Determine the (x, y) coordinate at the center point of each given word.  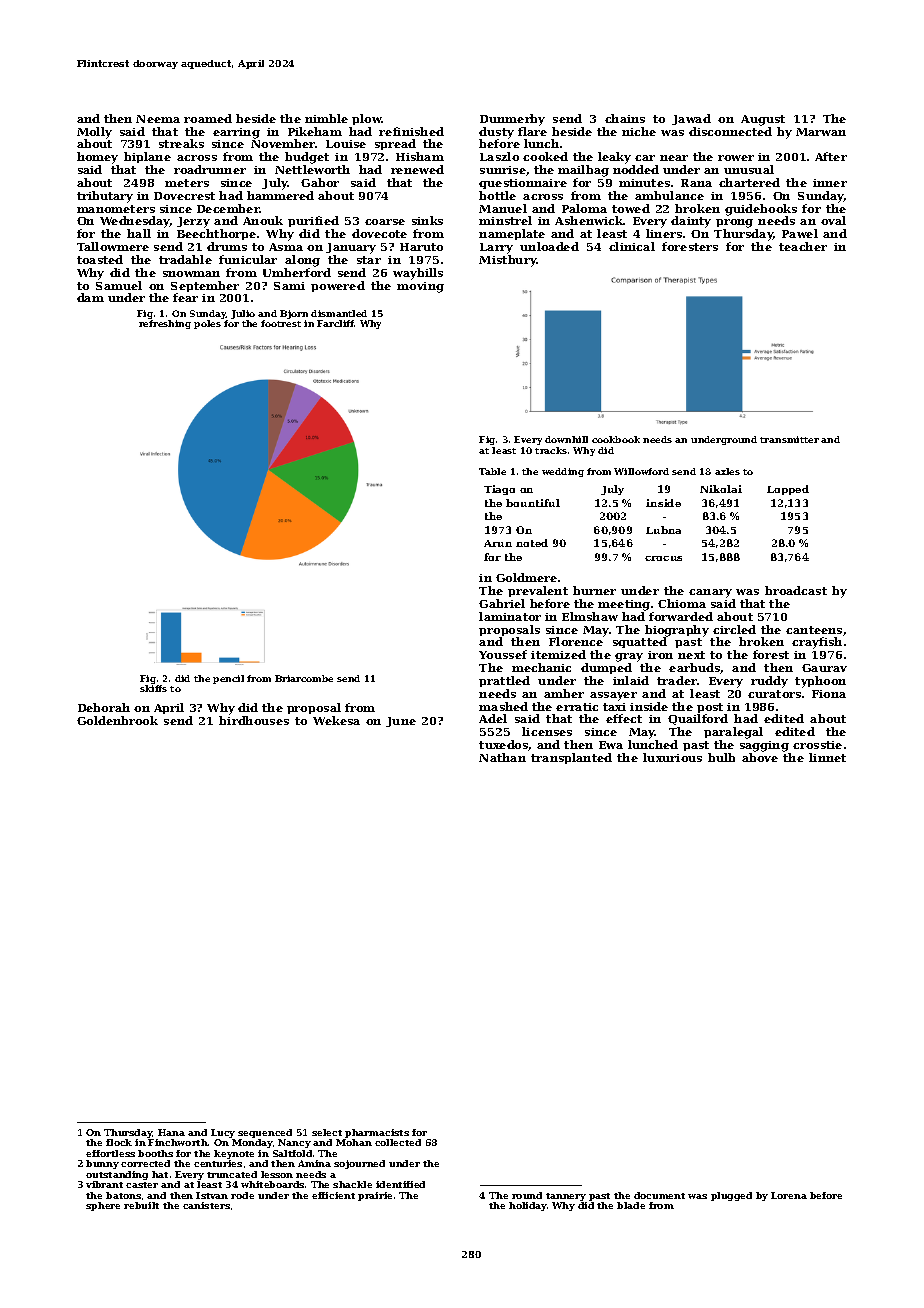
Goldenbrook (117, 720)
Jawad (691, 119)
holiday (528, 1206)
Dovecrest (184, 196)
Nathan (502, 757)
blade (631, 1205)
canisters (206, 1205)
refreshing (165, 324)
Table (492, 471)
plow (367, 119)
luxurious (672, 757)
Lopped (788, 490)
